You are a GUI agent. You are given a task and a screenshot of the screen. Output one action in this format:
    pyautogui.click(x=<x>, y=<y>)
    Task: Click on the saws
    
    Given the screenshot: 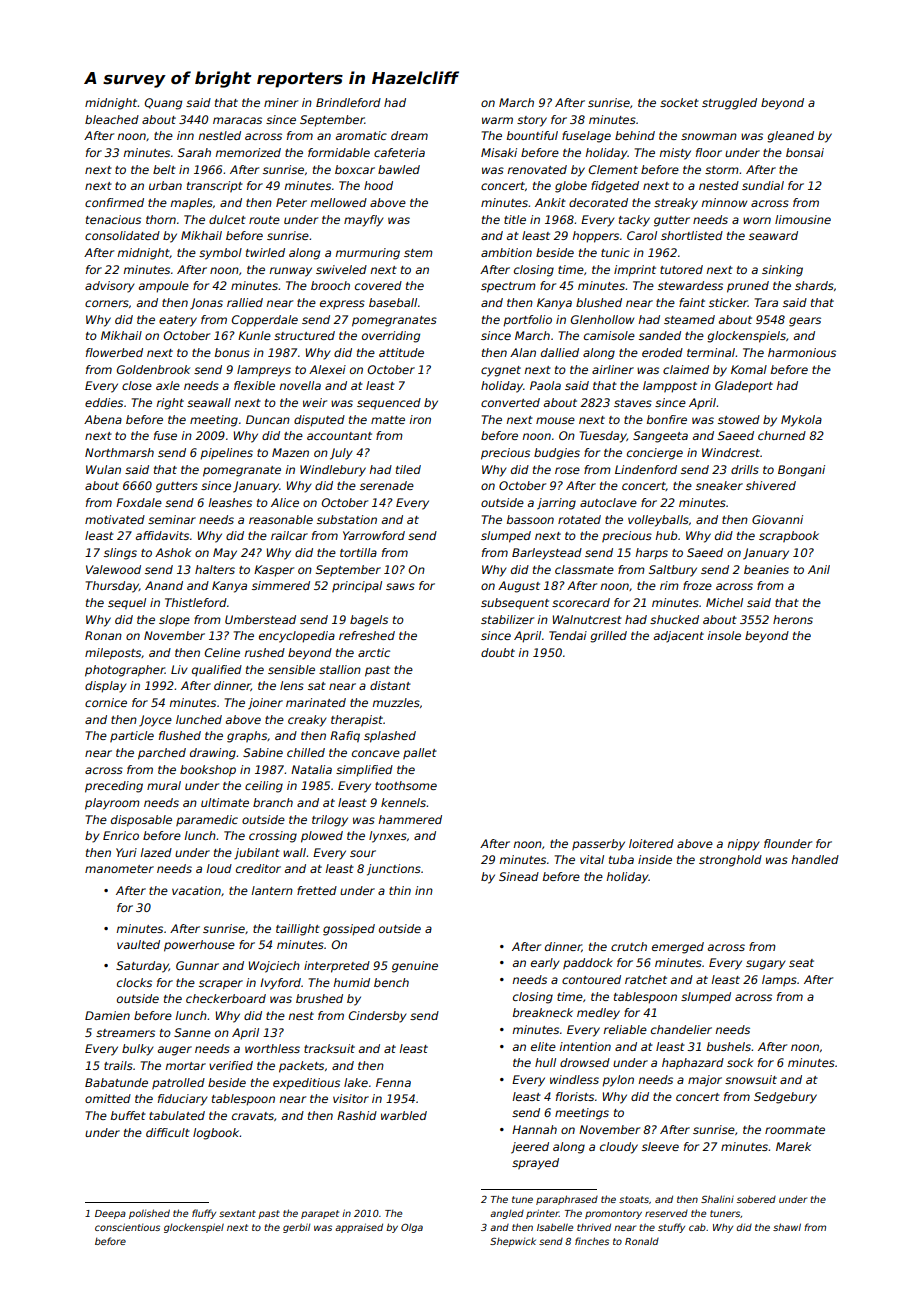 What is the action you would take?
    pyautogui.click(x=400, y=586)
